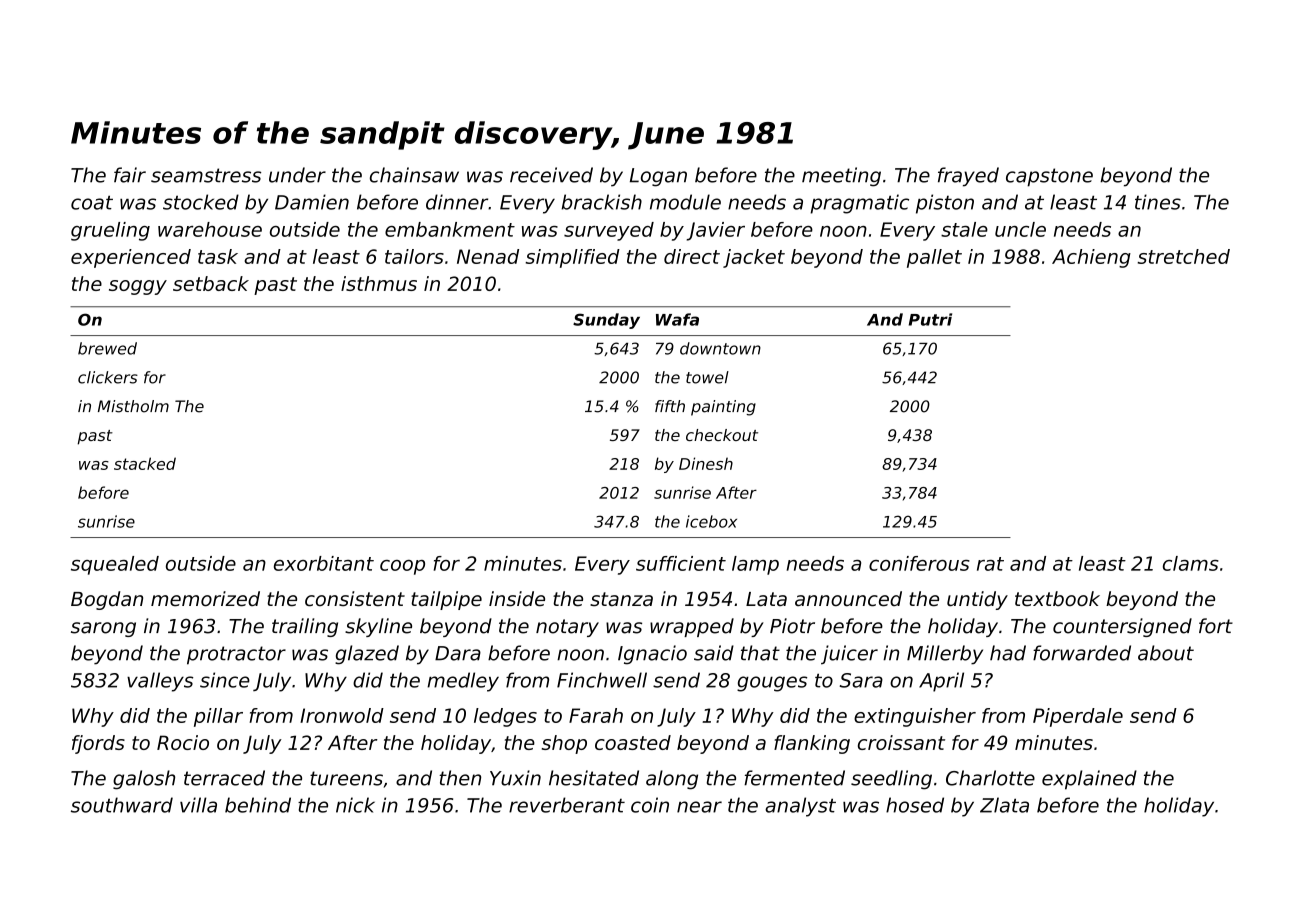 Image resolution: width=1308 pixels, height=924 pixels. What do you see at coordinates (297, 175) in the document?
I see `under` at bounding box center [297, 175].
